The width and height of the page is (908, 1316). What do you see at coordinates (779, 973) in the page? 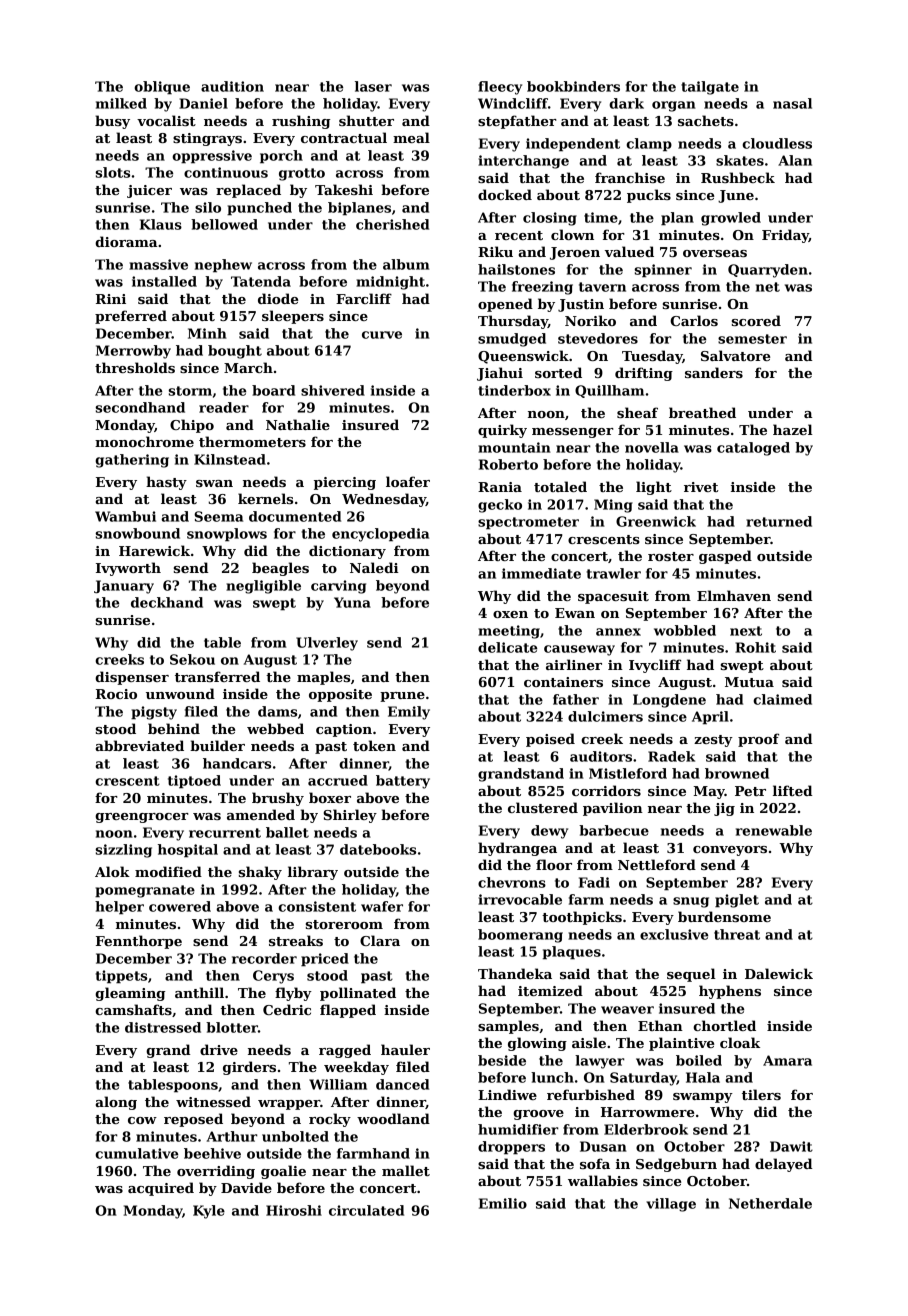
I see `Dalewick` at bounding box center [779, 973].
